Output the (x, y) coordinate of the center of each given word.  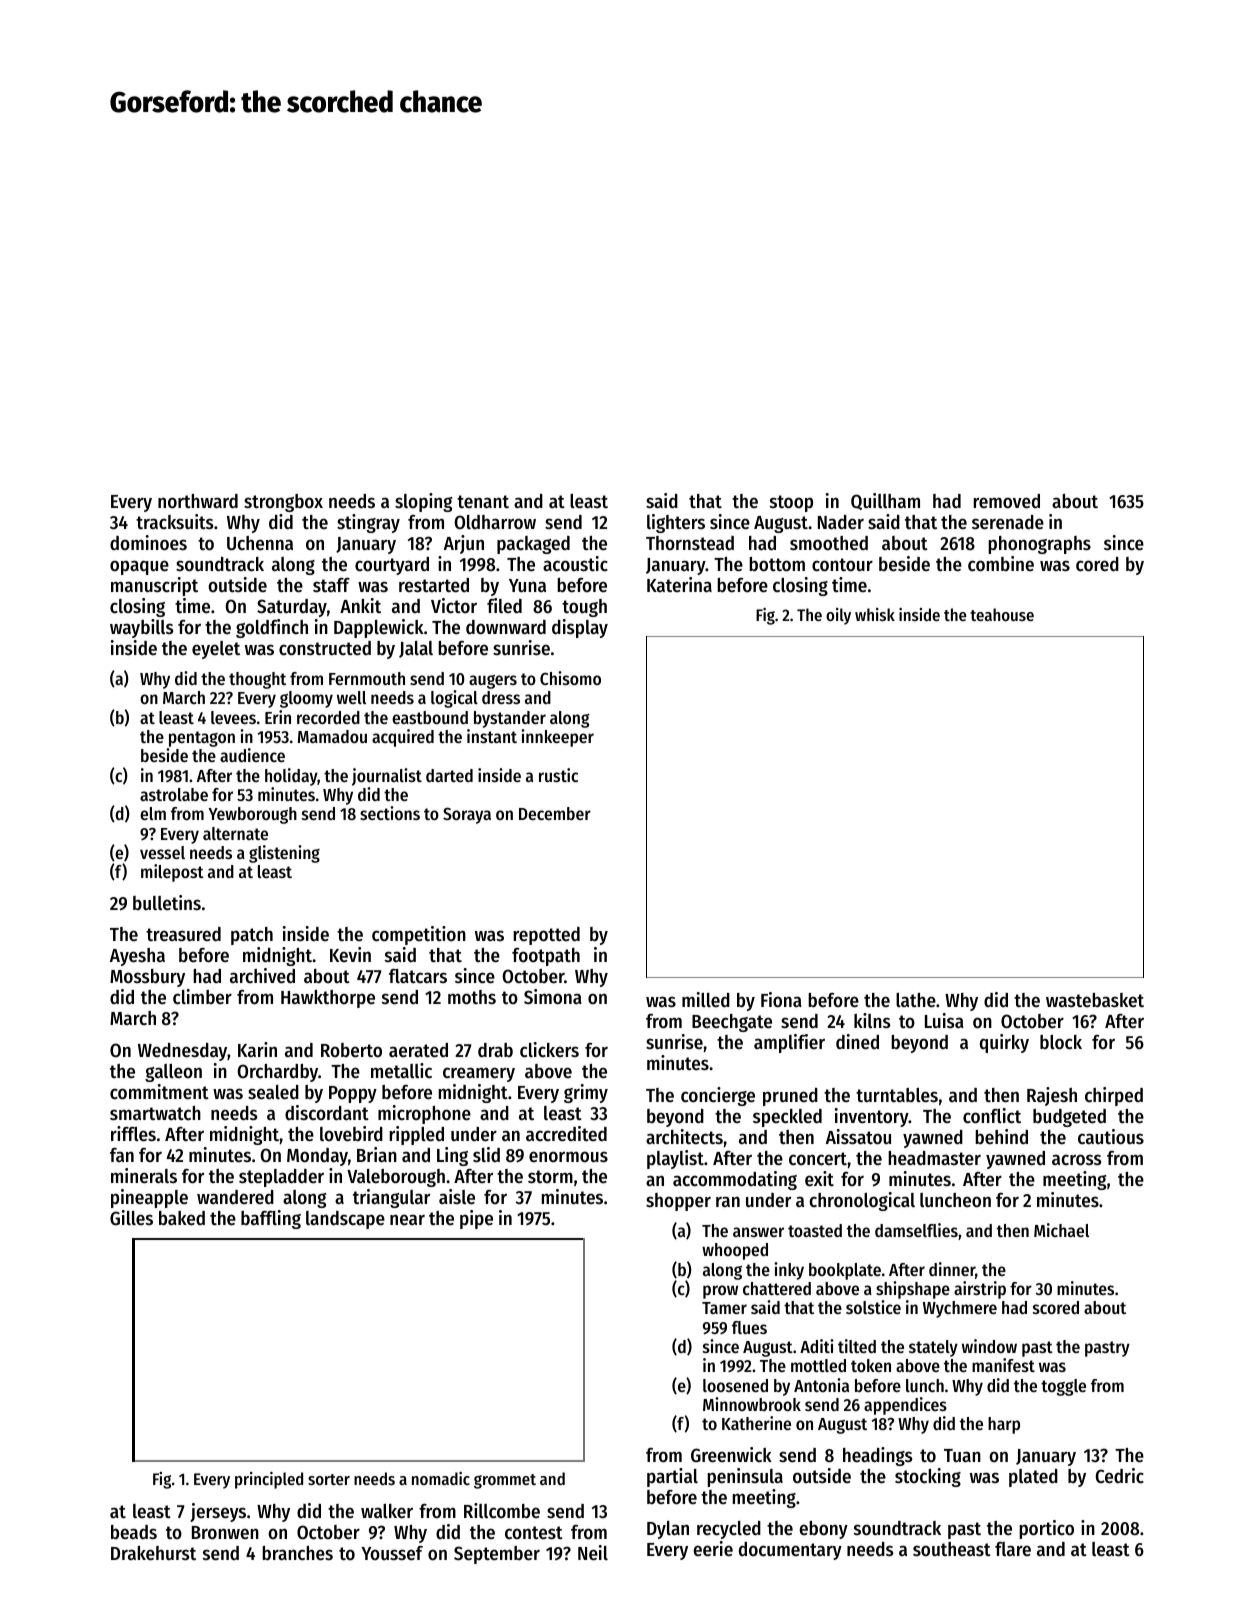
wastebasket (1095, 1000)
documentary (790, 1551)
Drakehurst (153, 1553)
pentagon (202, 739)
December (555, 813)
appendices (905, 1406)
